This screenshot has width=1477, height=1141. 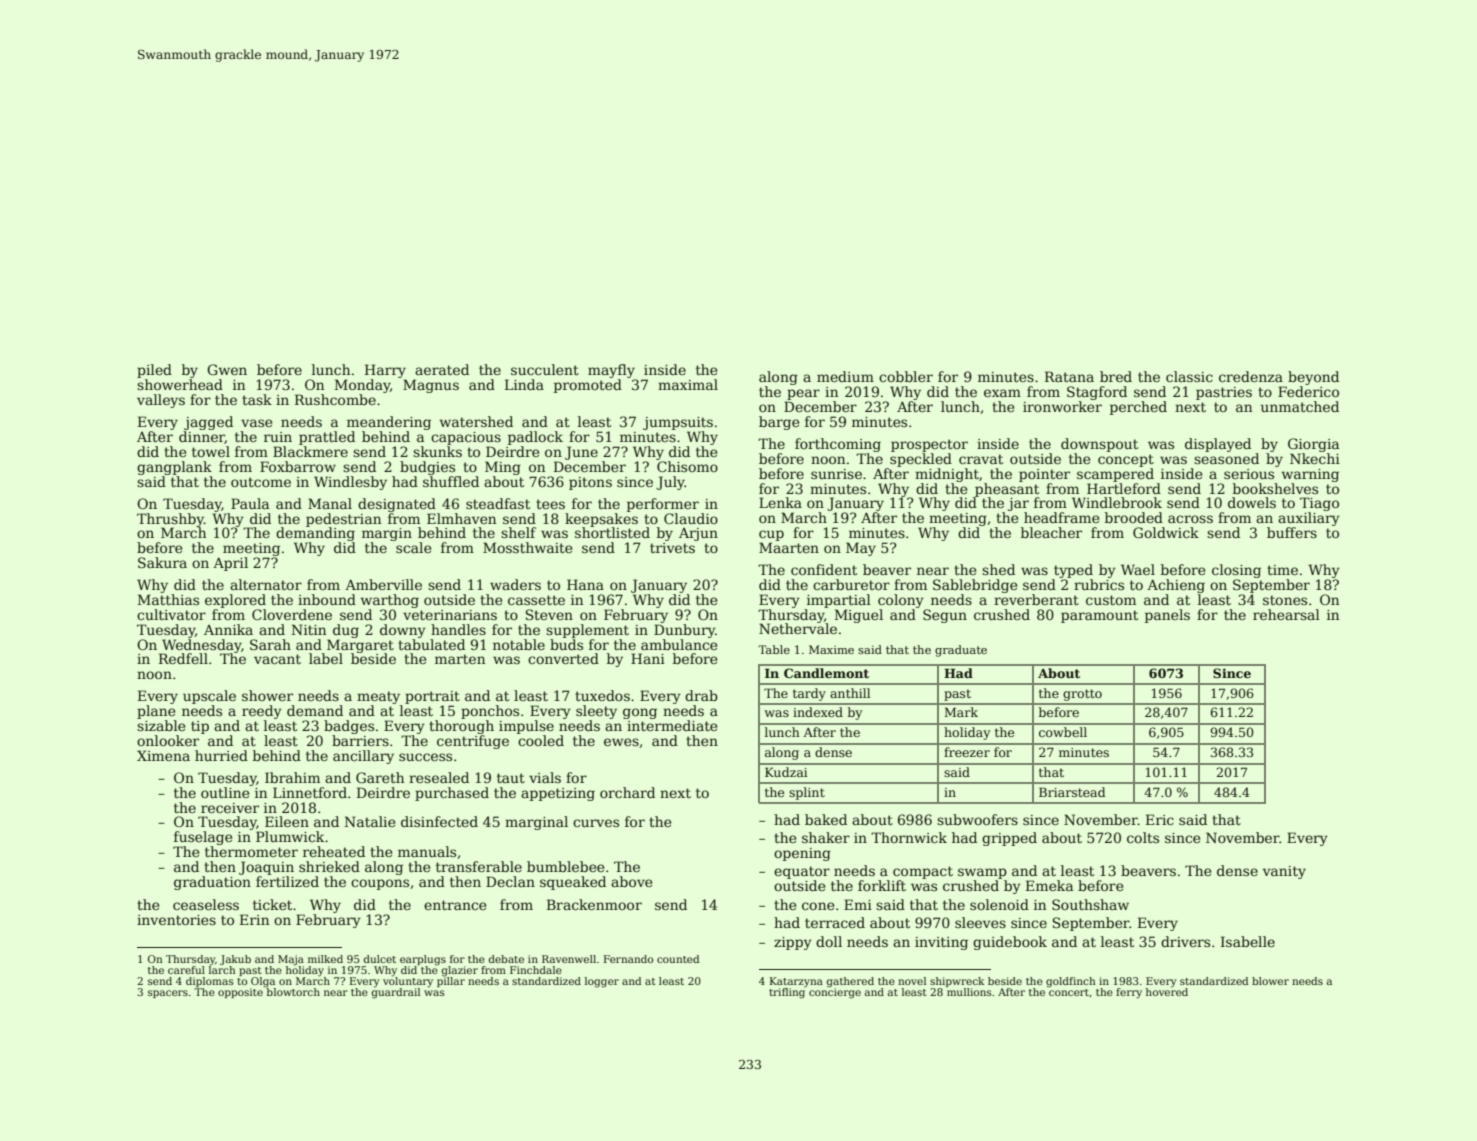 I want to click on April, so click(x=230, y=564).
